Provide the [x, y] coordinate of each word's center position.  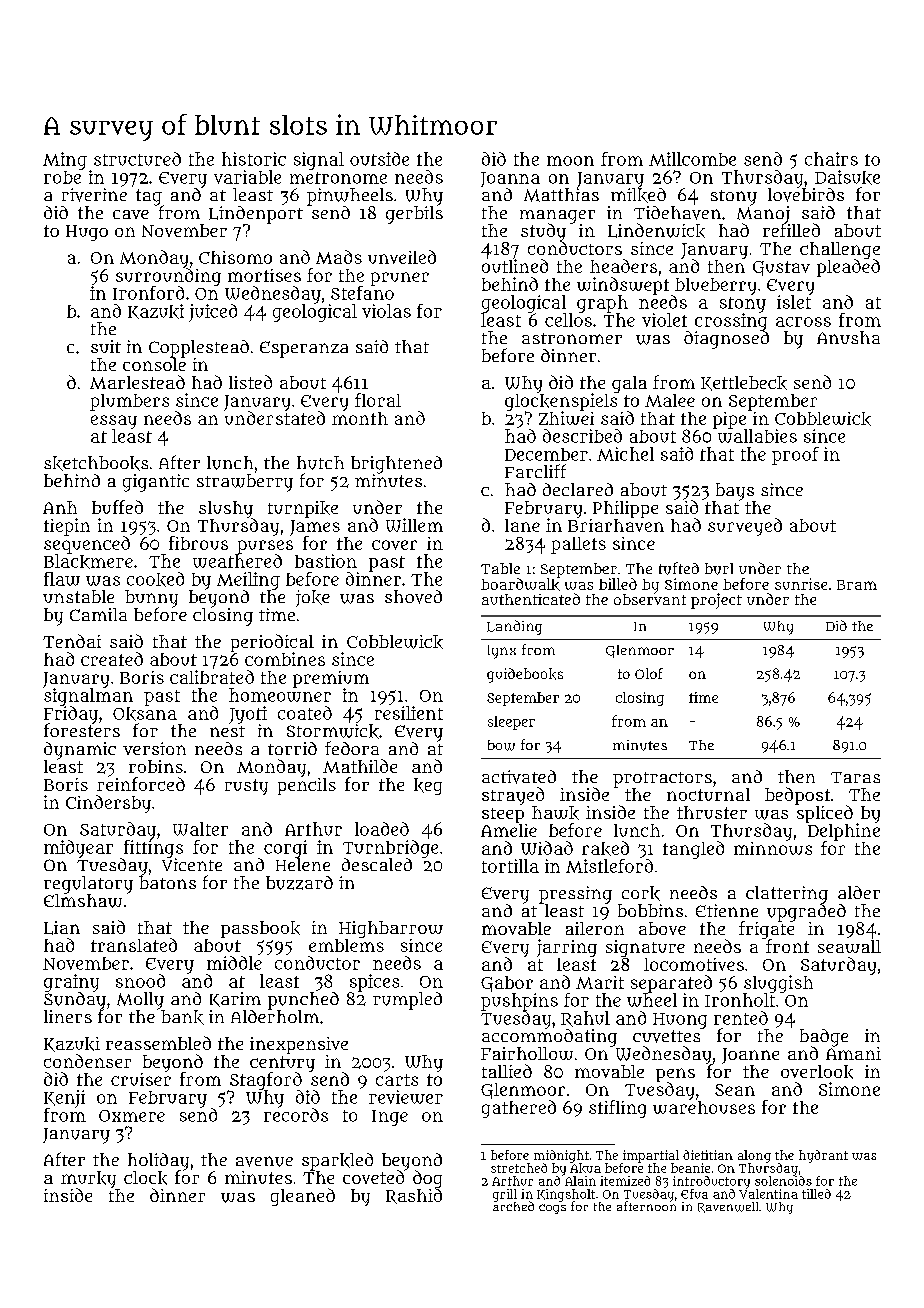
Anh [60, 507]
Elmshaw [83, 901]
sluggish [778, 984]
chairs [831, 159]
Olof [649, 673]
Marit [600, 982]
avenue [264, 1161]
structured [137, 159]
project [716, 601]
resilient [409, 713]
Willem [414, 525]
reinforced [141, 784]
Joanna [510, 179]
